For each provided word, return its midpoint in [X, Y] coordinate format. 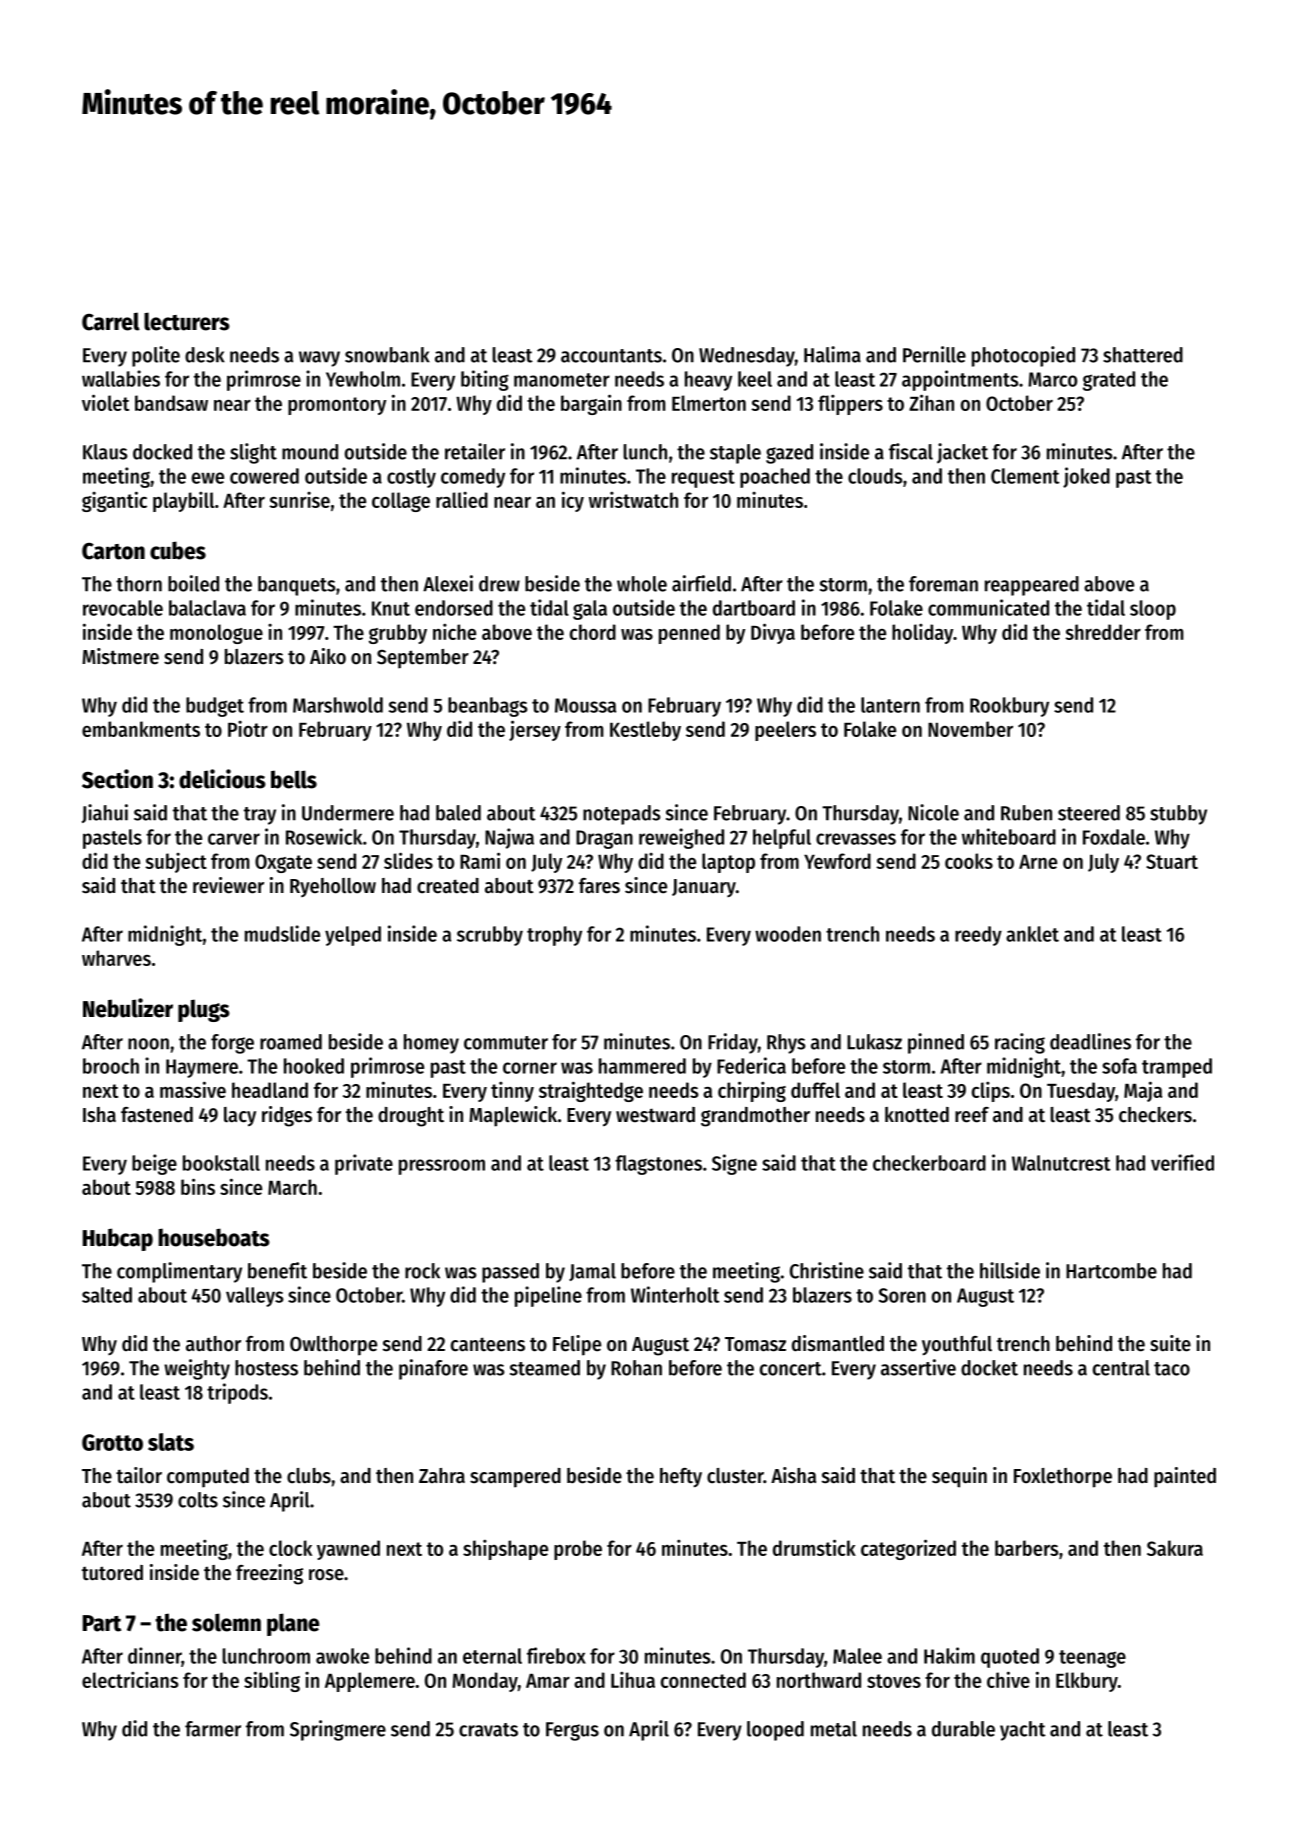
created [448, 886]
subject [176, 863]
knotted [917, 1115]
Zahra [442, 1476]
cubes [178, 550]
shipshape [505, 1550]
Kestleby [645, 731]
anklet [1032, 934]
